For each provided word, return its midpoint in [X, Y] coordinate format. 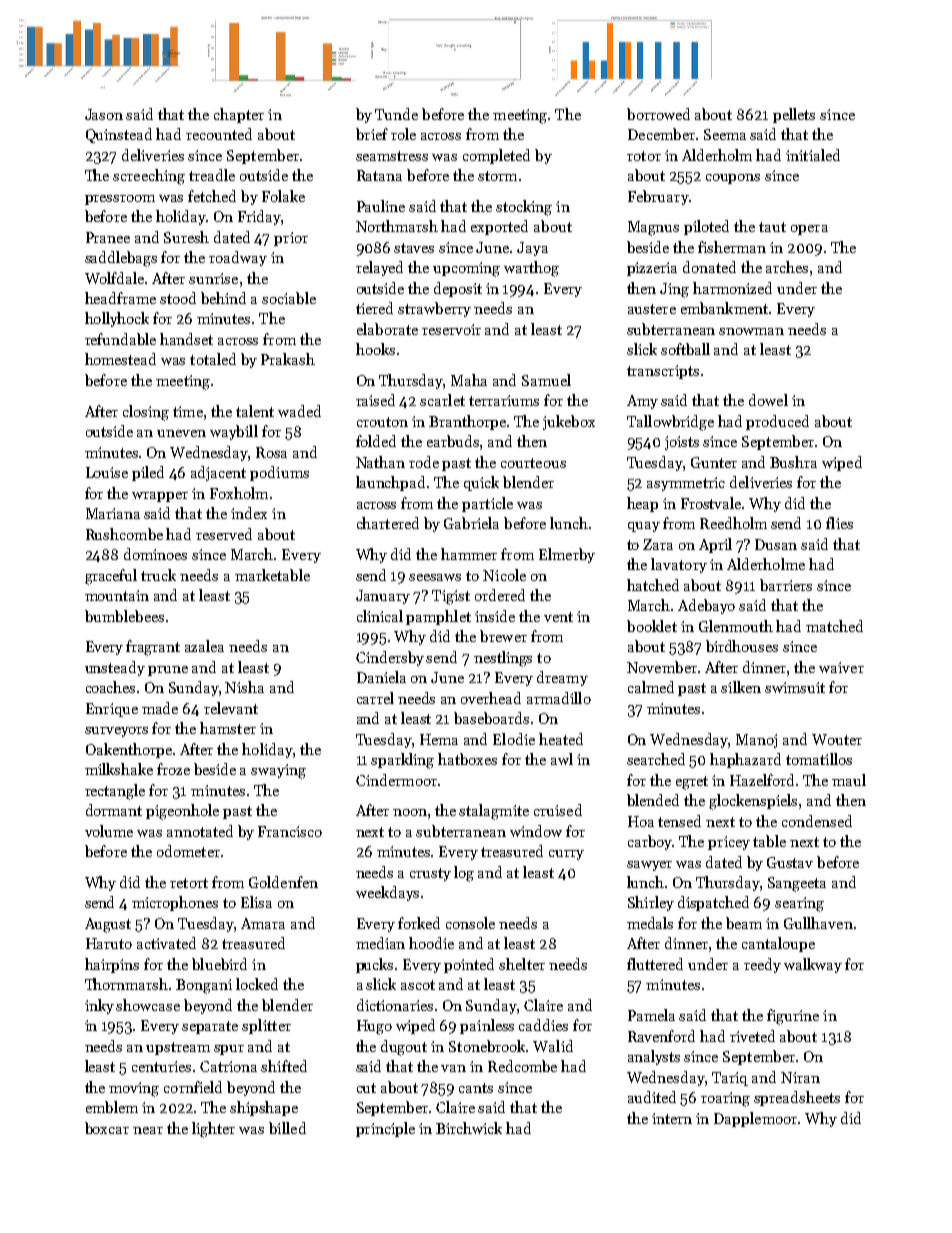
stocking [524, 208]
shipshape [264, 1108]
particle [487, 504]
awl [562, 759]
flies [839, 523]
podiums [279, 473]
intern [672, 1118]
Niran [800, 1077]
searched [656, 759]
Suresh [186, 237]
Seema [725, 134]
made [160, 708]
